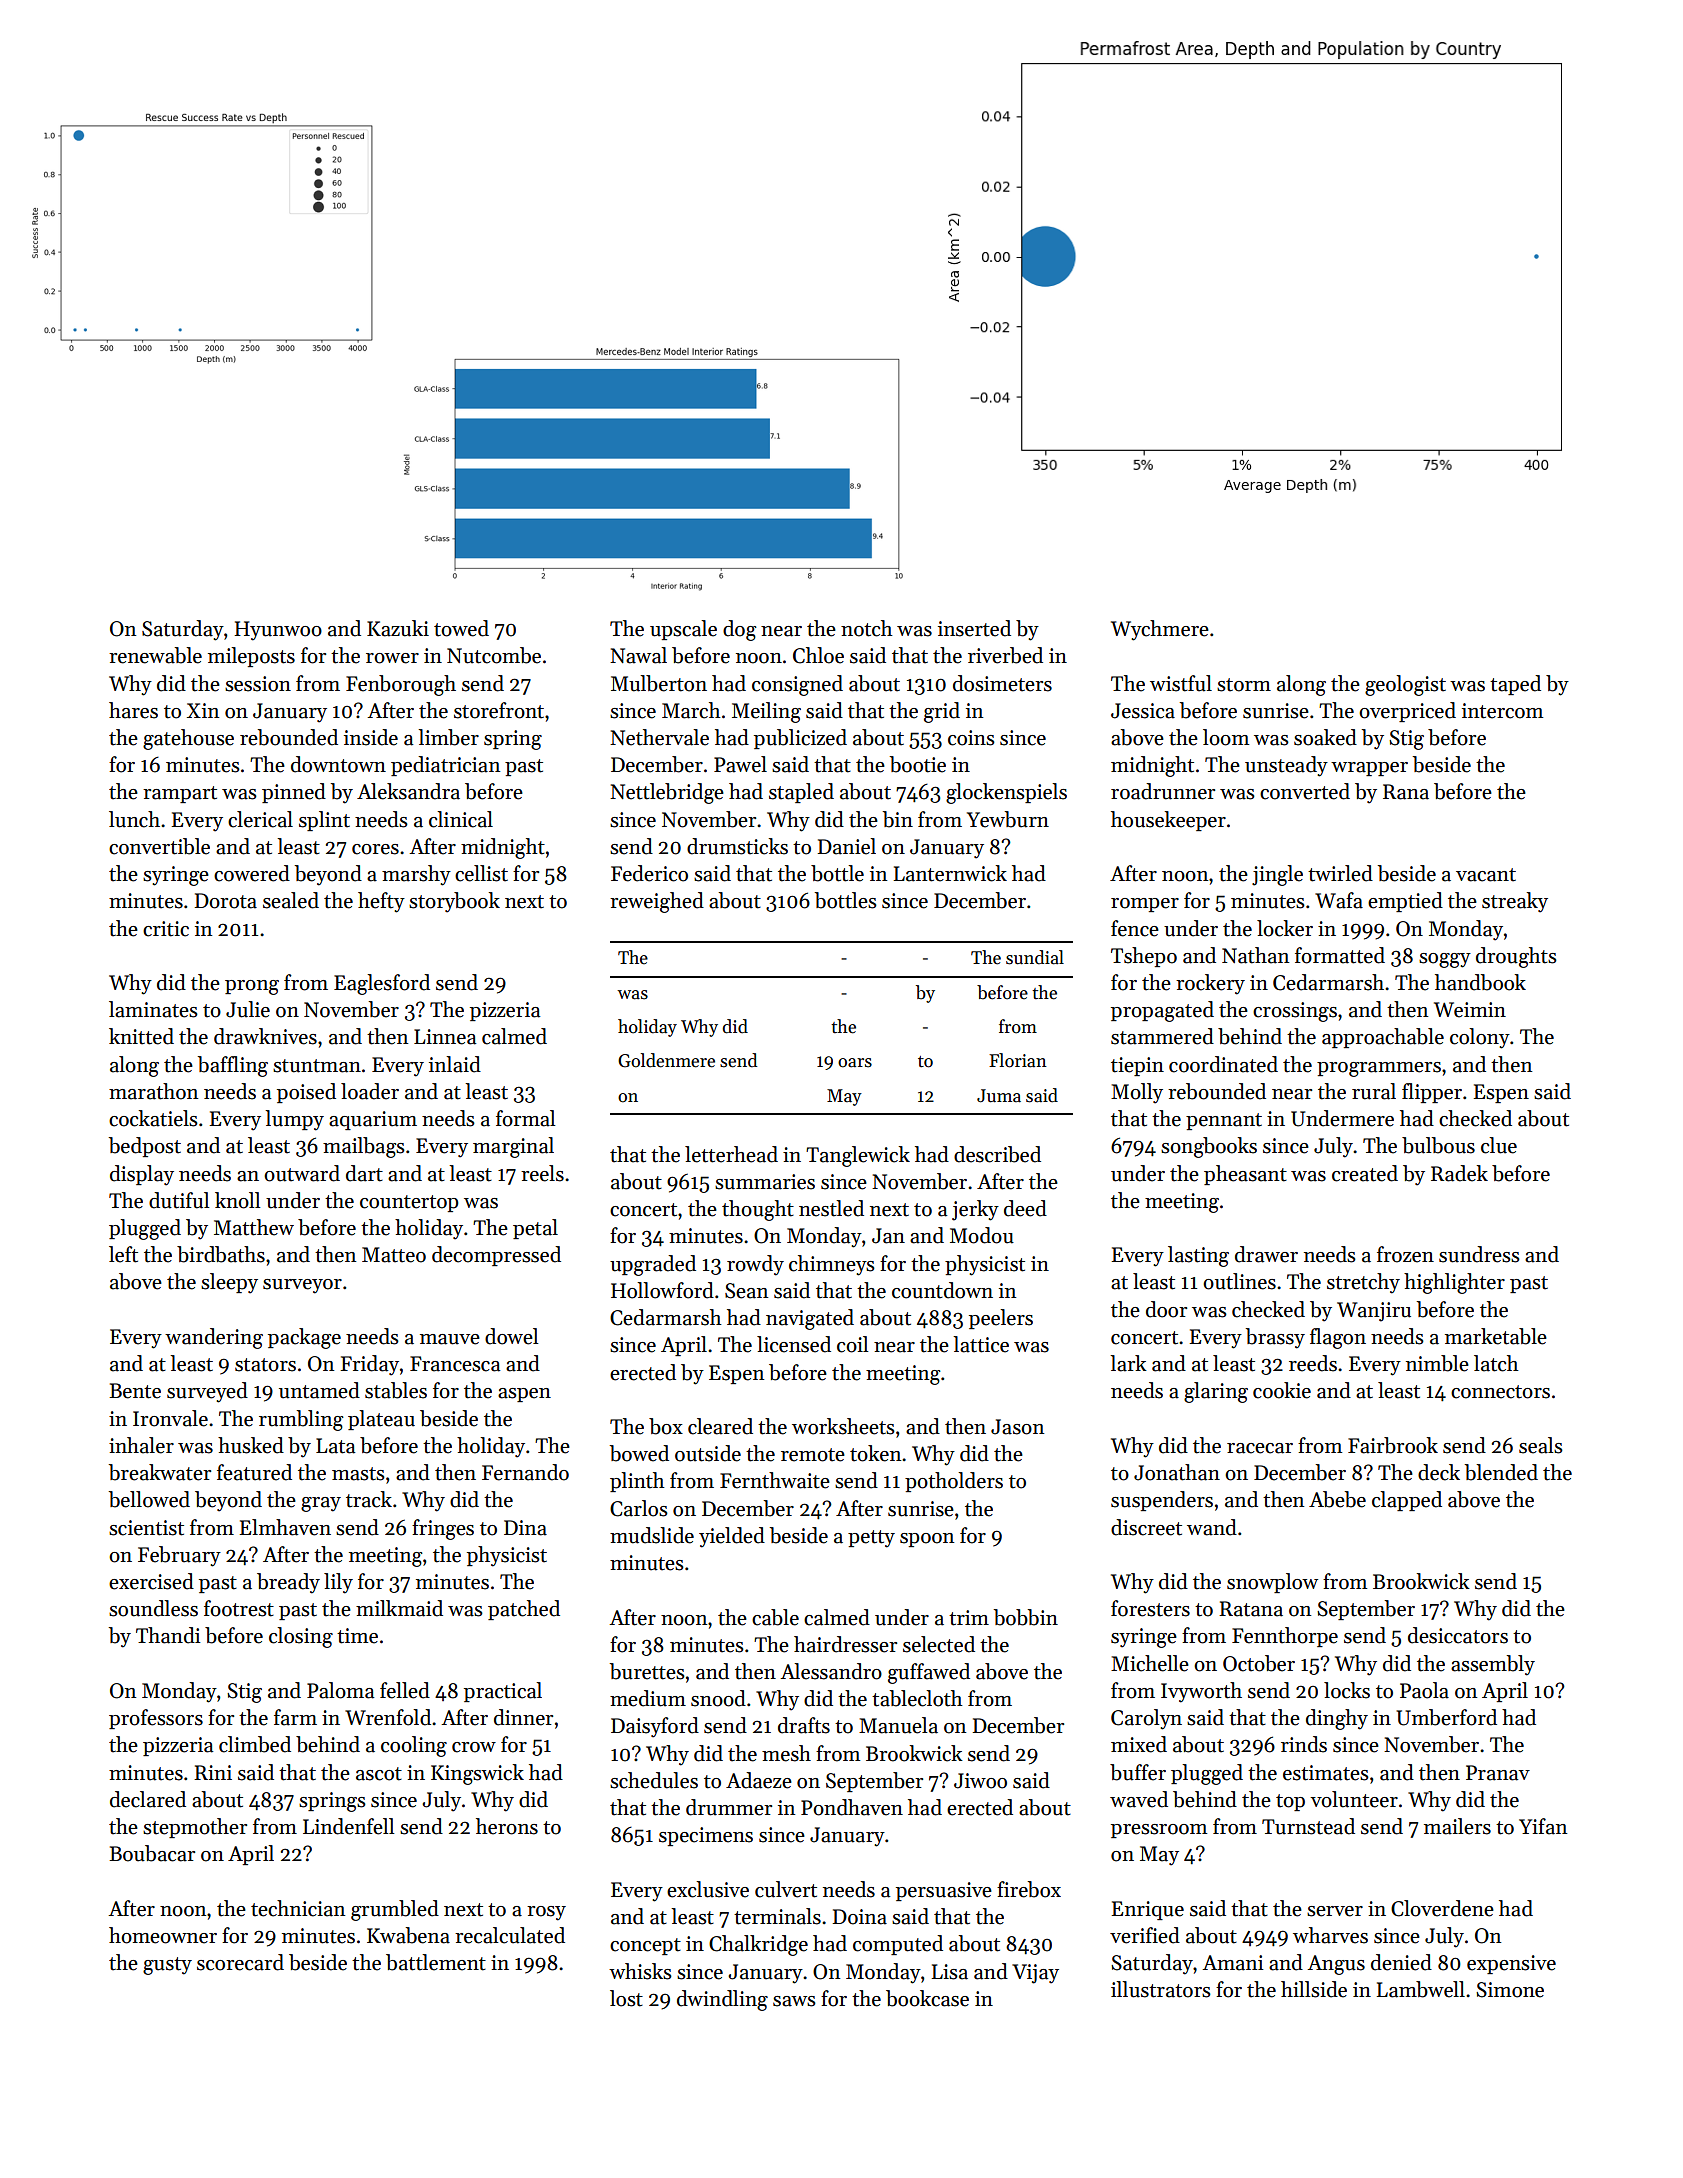 The width and height of the image is (1683, 2178). What do you see at coordinates (461, 819) in the image?
I see `clinical` at bounding box center [461, 819].
